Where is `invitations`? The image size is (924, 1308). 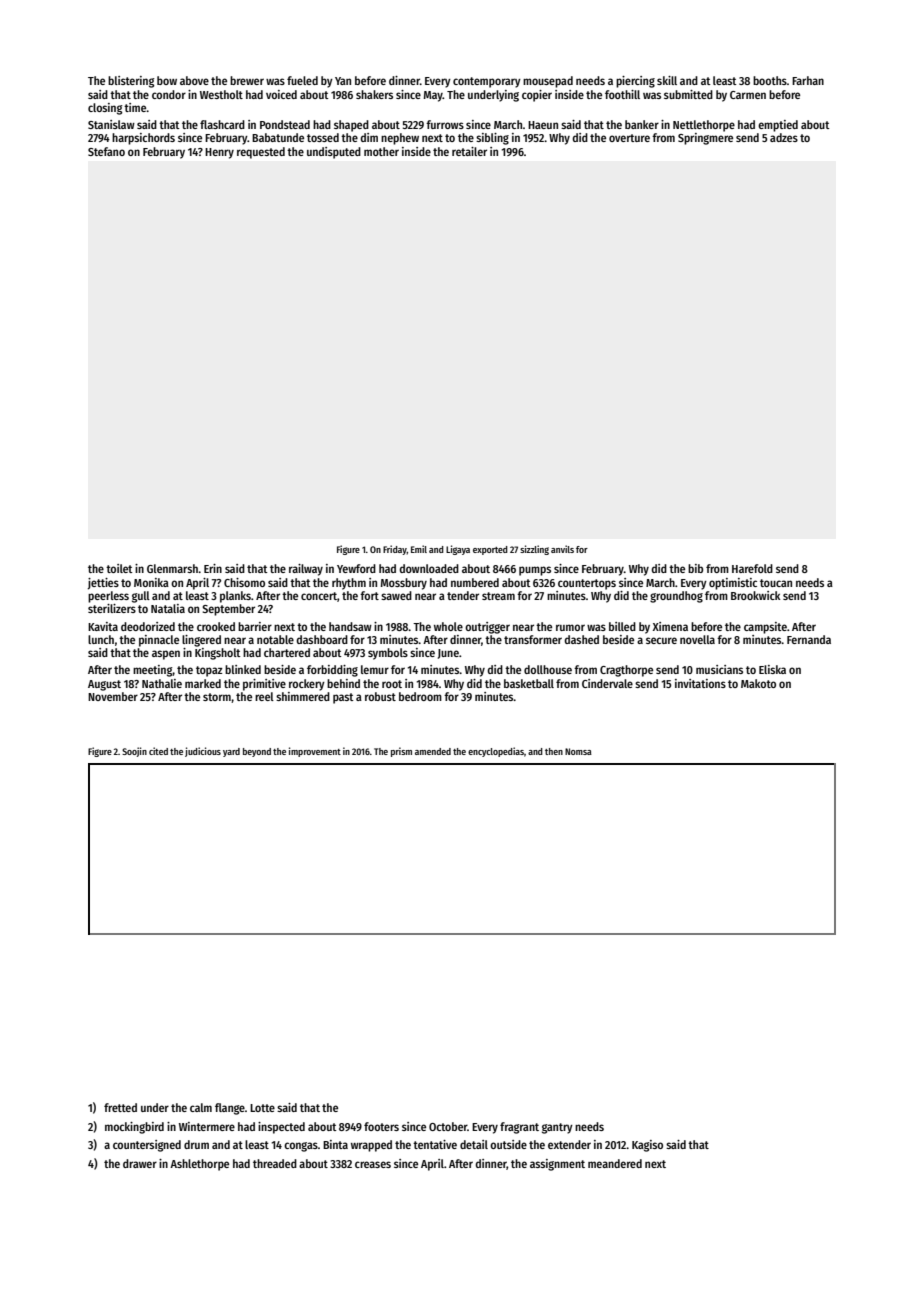 invitations is located at coordinates (700, 683).
